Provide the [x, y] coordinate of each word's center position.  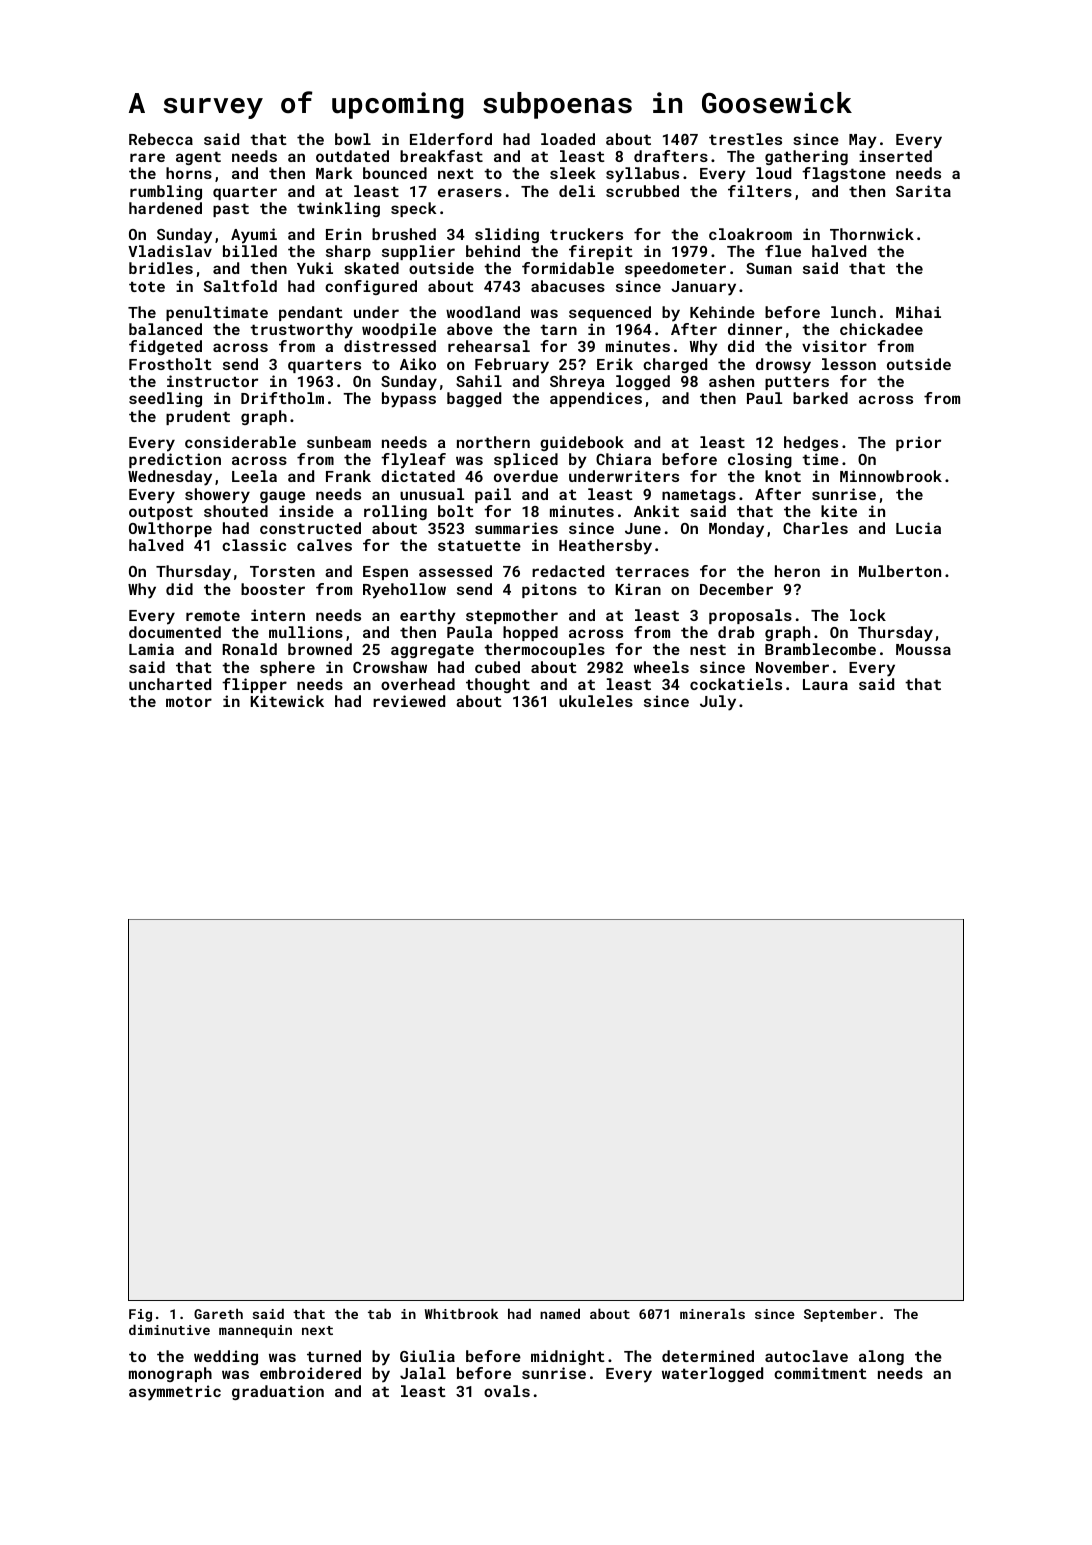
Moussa [923, 649]
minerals [712, 1313]
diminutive [169, 1329]
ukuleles [596, 701]
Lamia [151, 649]
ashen [731, 381]
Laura [825, 684]
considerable [240, 442]
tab [379, 1313]
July [718, 703]
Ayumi [254, 236]
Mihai [918, 312]
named [560, 1313]
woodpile [399, 330]
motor [189, 701]
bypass [409, 400]
